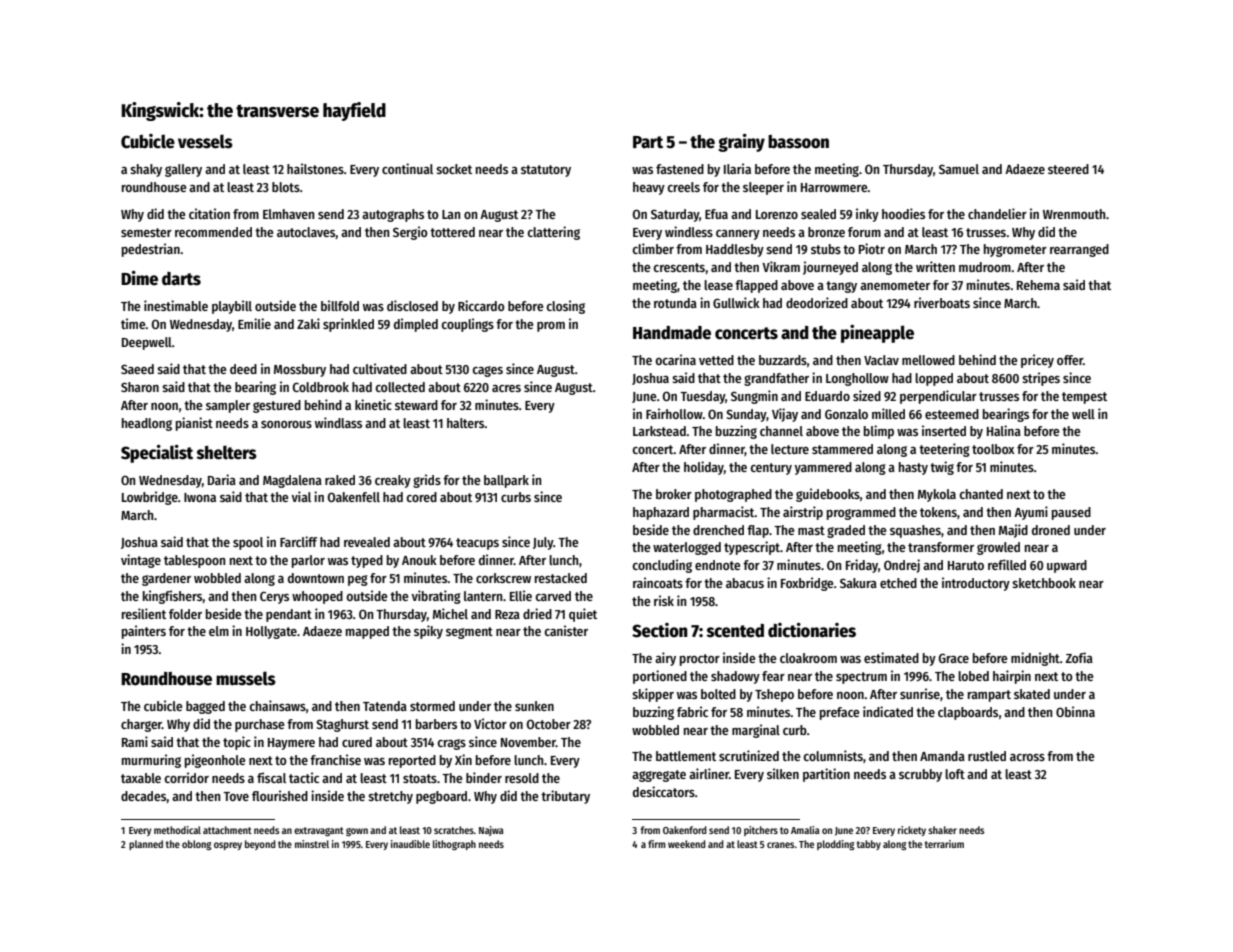 The width and height of the screenshot is (1233, 952). Describe the element at coordinates (260, 845) in the screenshot. I see `beyond` at that location.
